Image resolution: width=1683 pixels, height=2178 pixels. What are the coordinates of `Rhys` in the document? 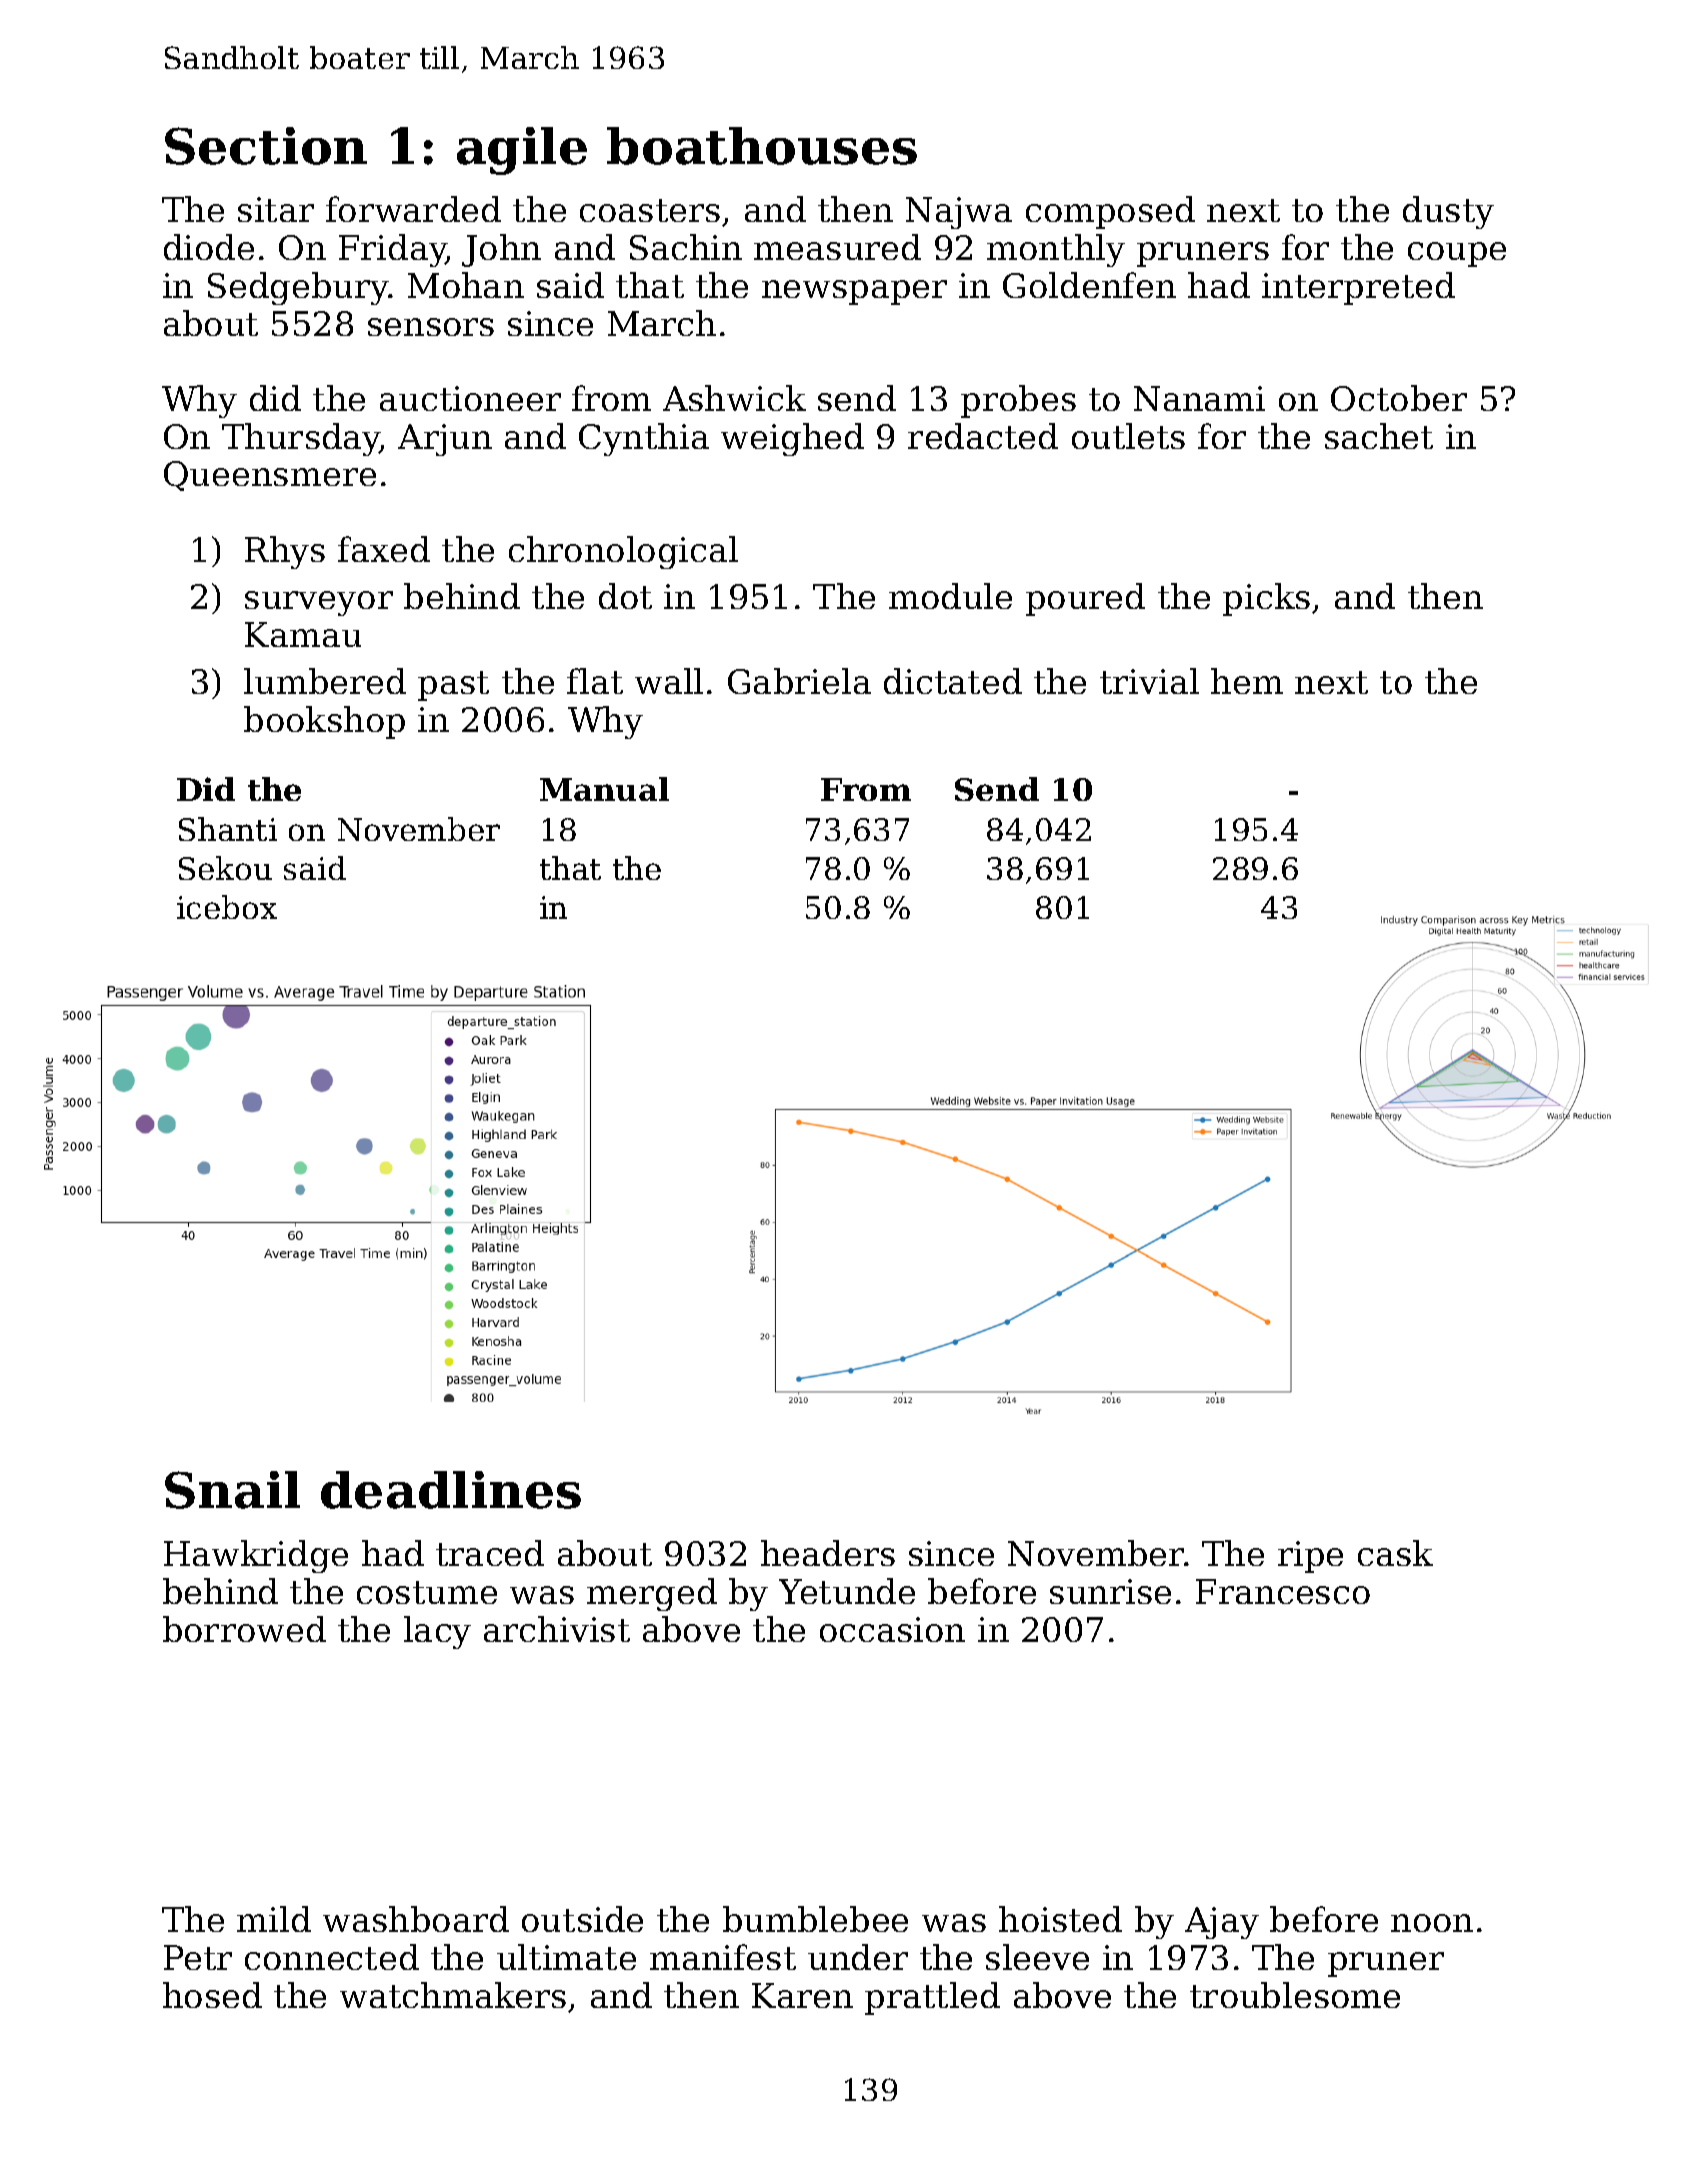 It's located at (285, 552).
